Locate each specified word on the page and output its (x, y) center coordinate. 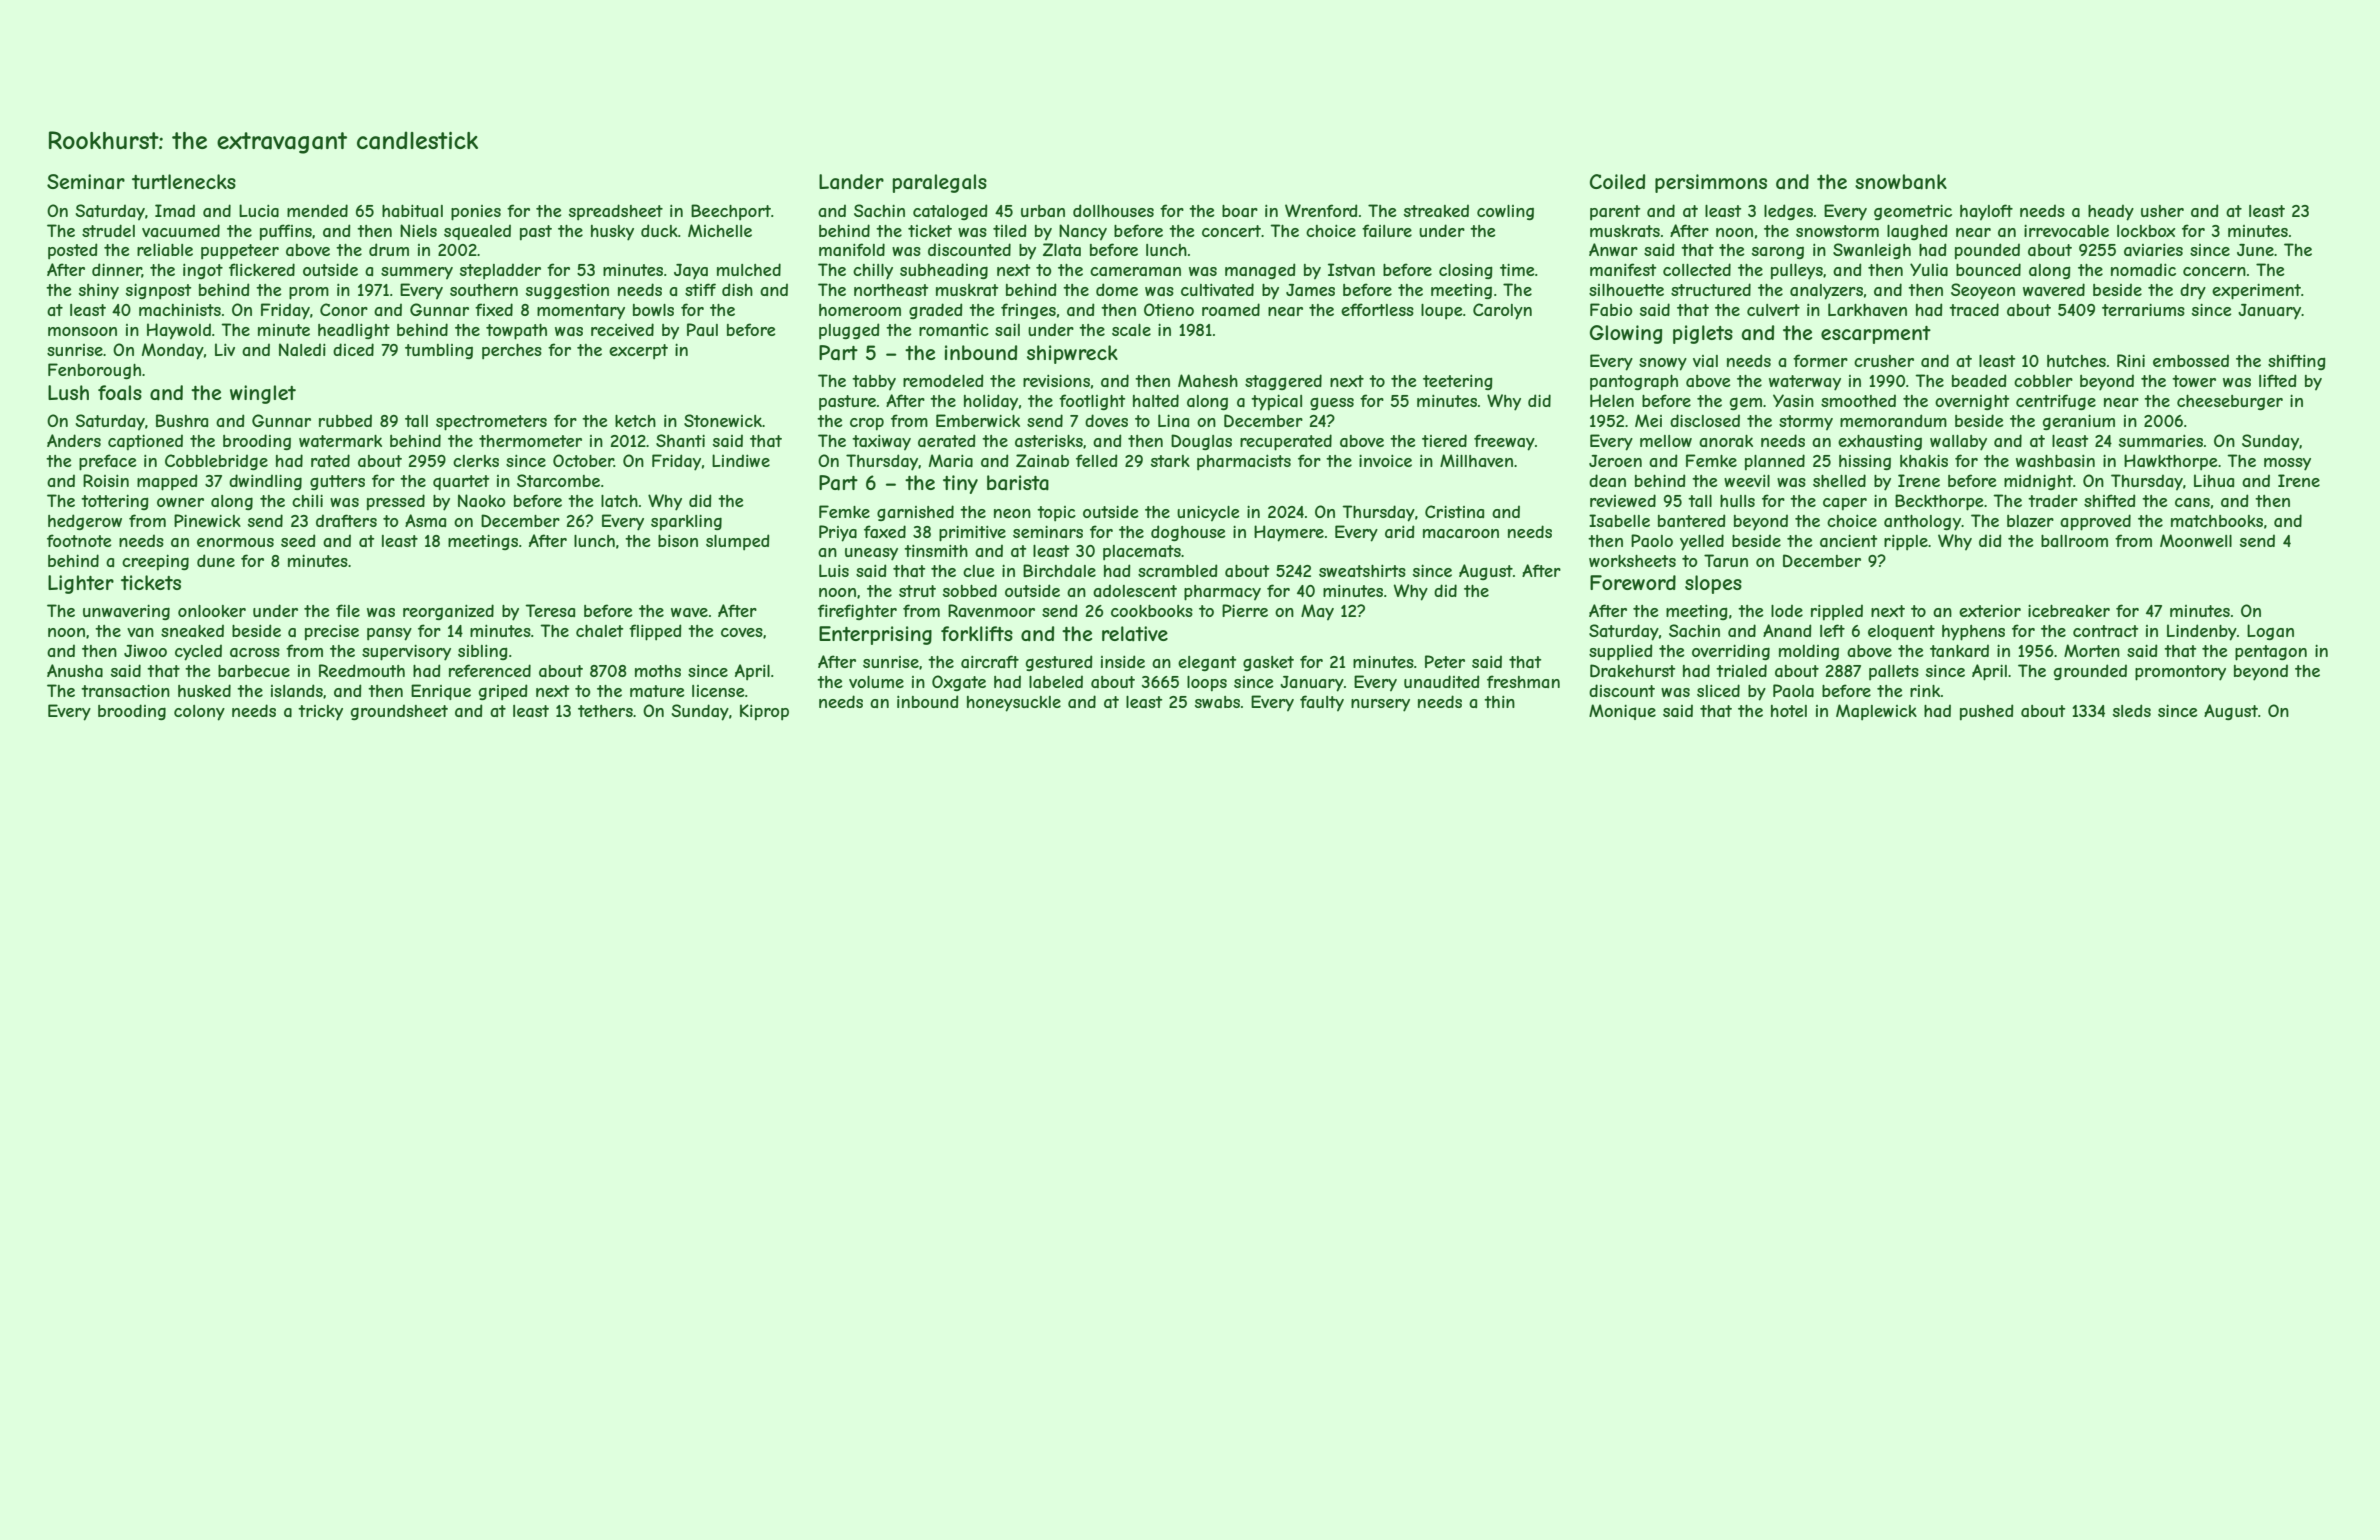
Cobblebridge (216, 462)
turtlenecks (184, 181)
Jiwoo (145, 651)
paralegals (940, 183)
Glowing (1626, 334)
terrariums (2143, 310)
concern (2214, 271)
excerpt (638, 352)
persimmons (1711, 183)
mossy (2287, 464)
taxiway (881, 443)
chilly (873, 272)
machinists (180, 310)
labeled (1056, 681)
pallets (1894, 673)
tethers (605, 711)
